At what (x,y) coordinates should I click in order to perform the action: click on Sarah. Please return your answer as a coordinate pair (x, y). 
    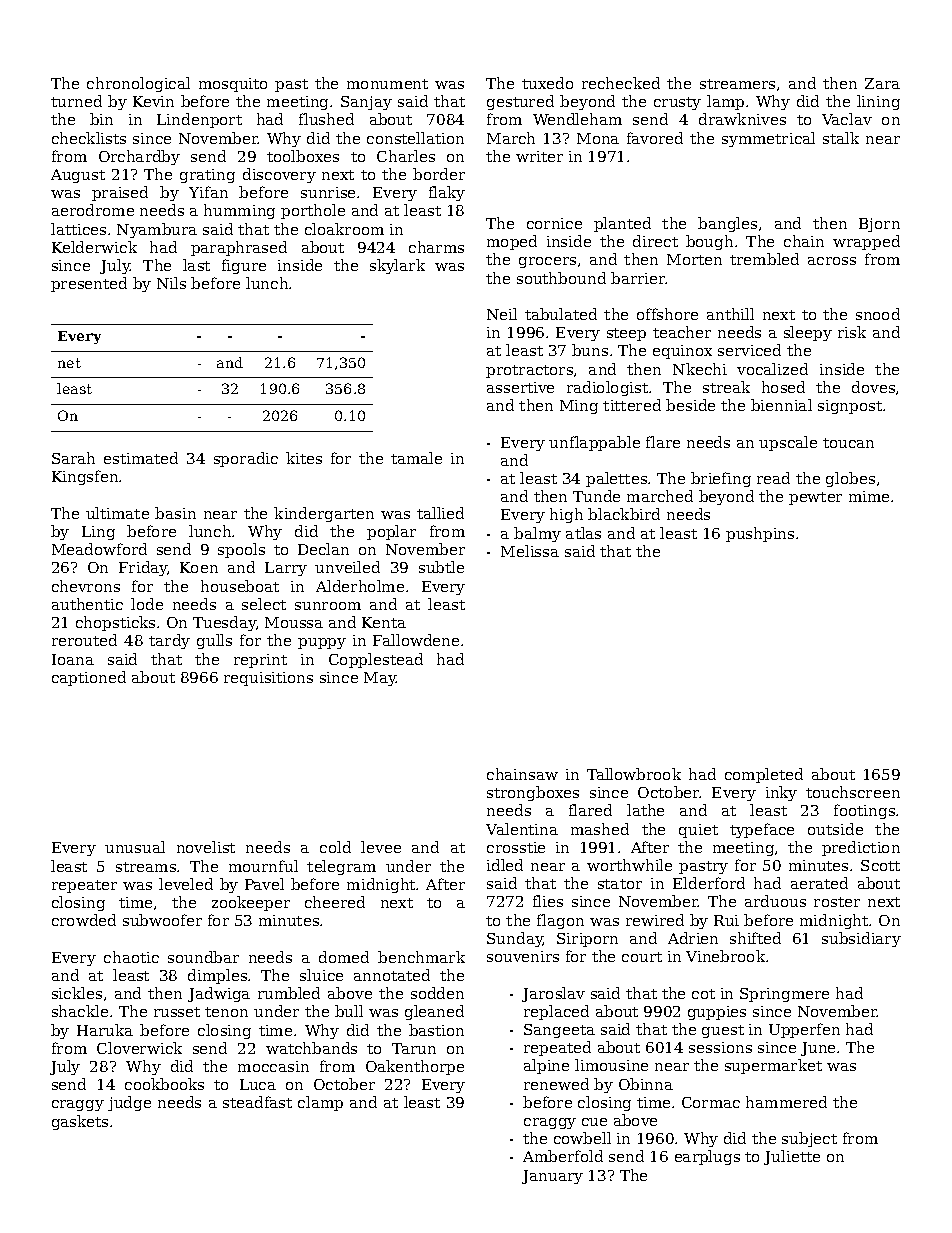
    Looking at the image, I should click on (73, 458).
